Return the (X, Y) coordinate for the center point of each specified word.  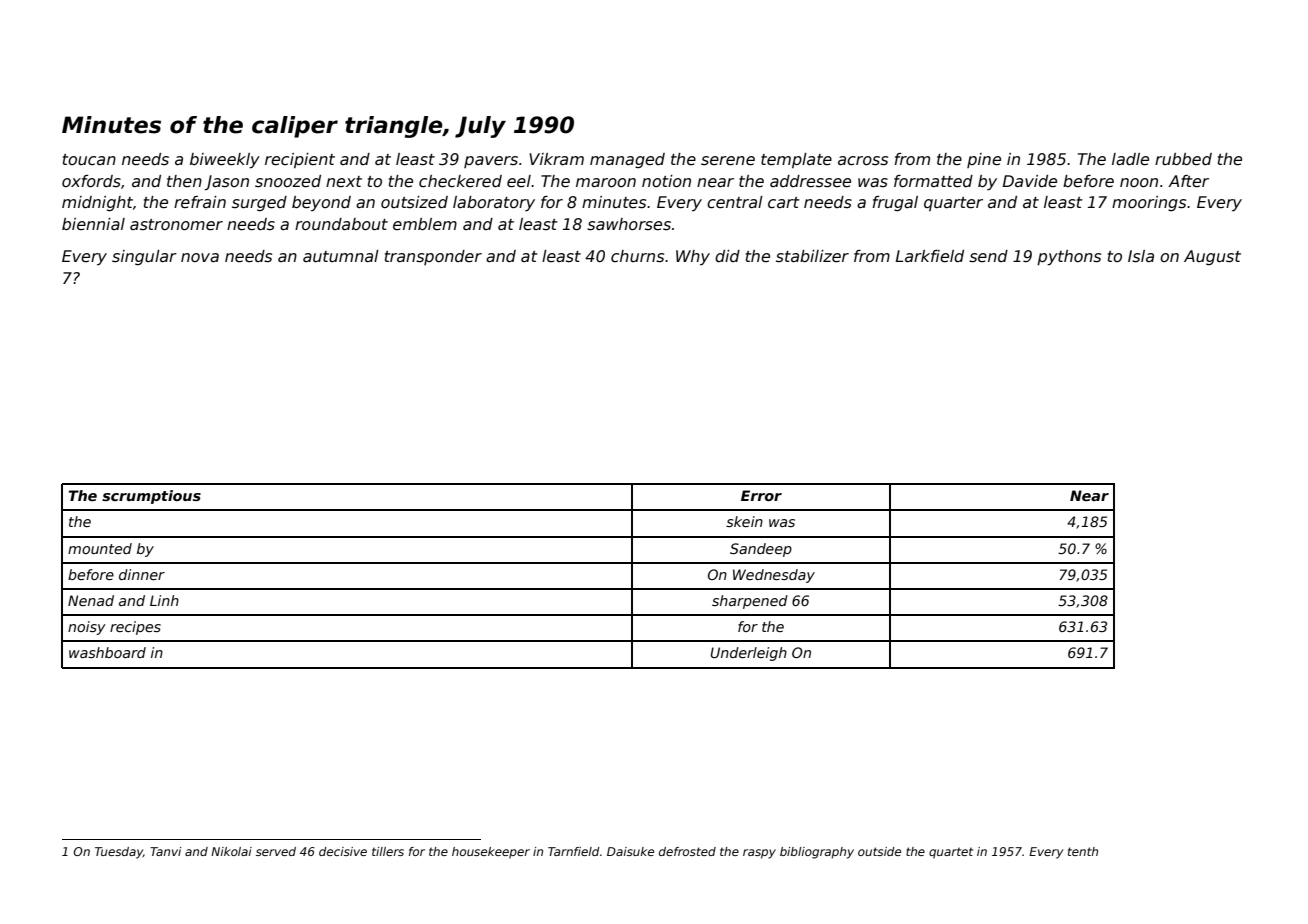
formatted (933, 181)
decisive (343, 851)
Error (761, 495)
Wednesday (774, 576)
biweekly (225, 161)
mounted (100, 548)
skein (744, 521)
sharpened (750, 602)
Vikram (556, 159)
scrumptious (151, 497)
